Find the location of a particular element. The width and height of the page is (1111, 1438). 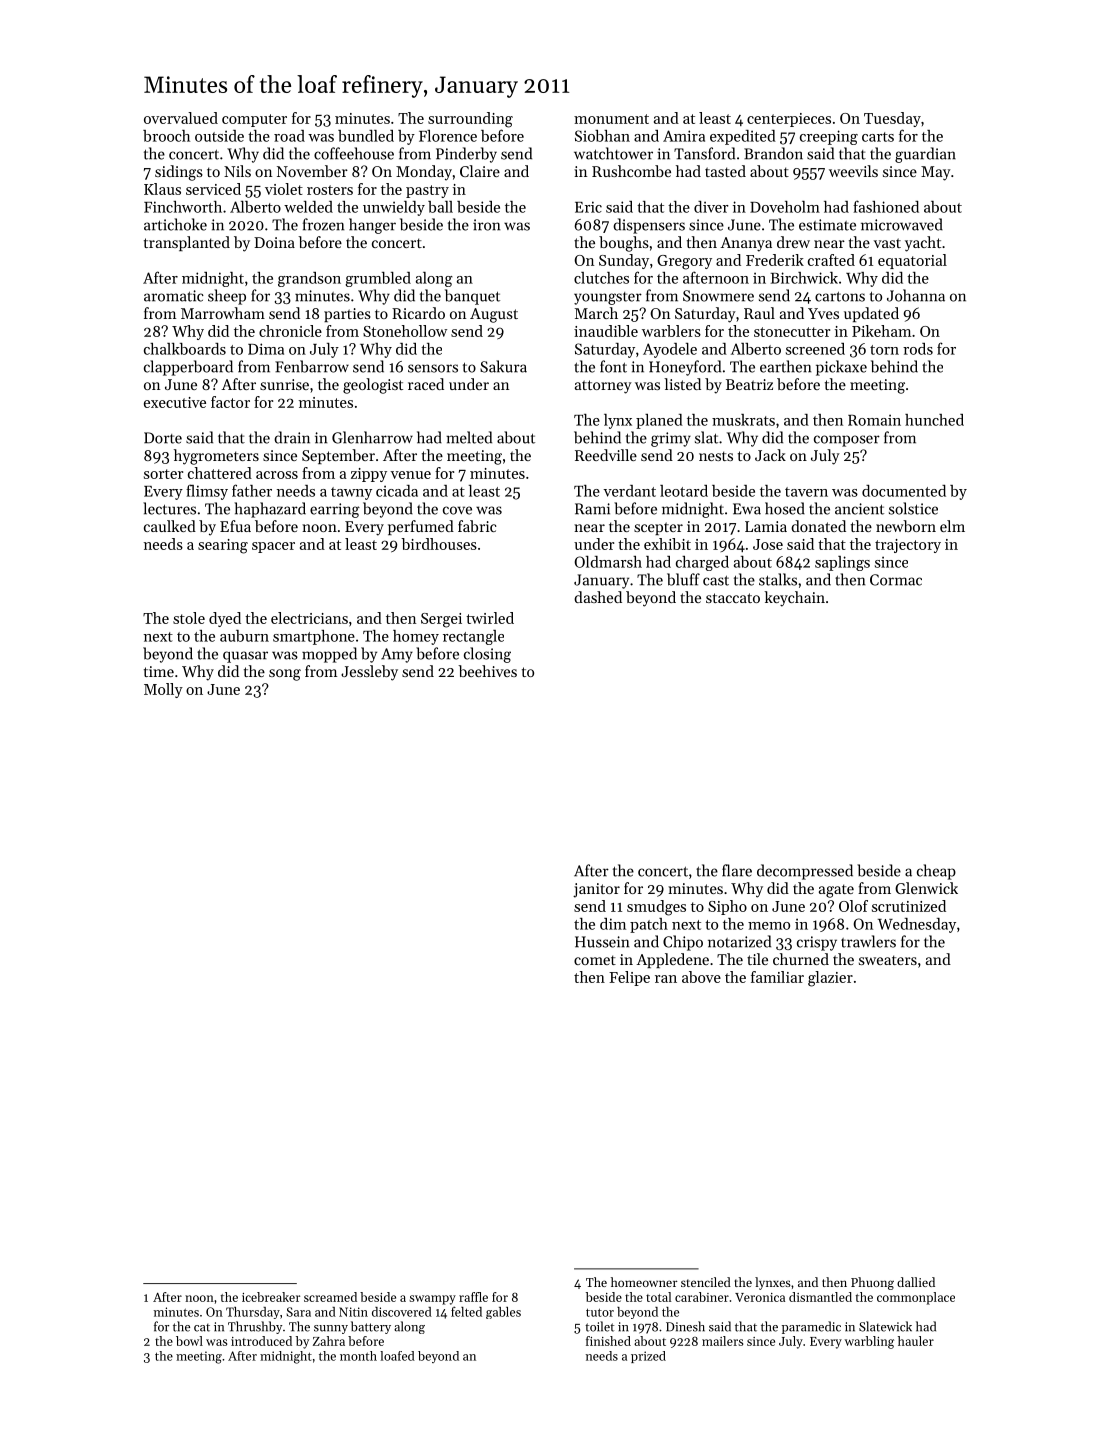

janitor is located at coordinates (596, 890).
